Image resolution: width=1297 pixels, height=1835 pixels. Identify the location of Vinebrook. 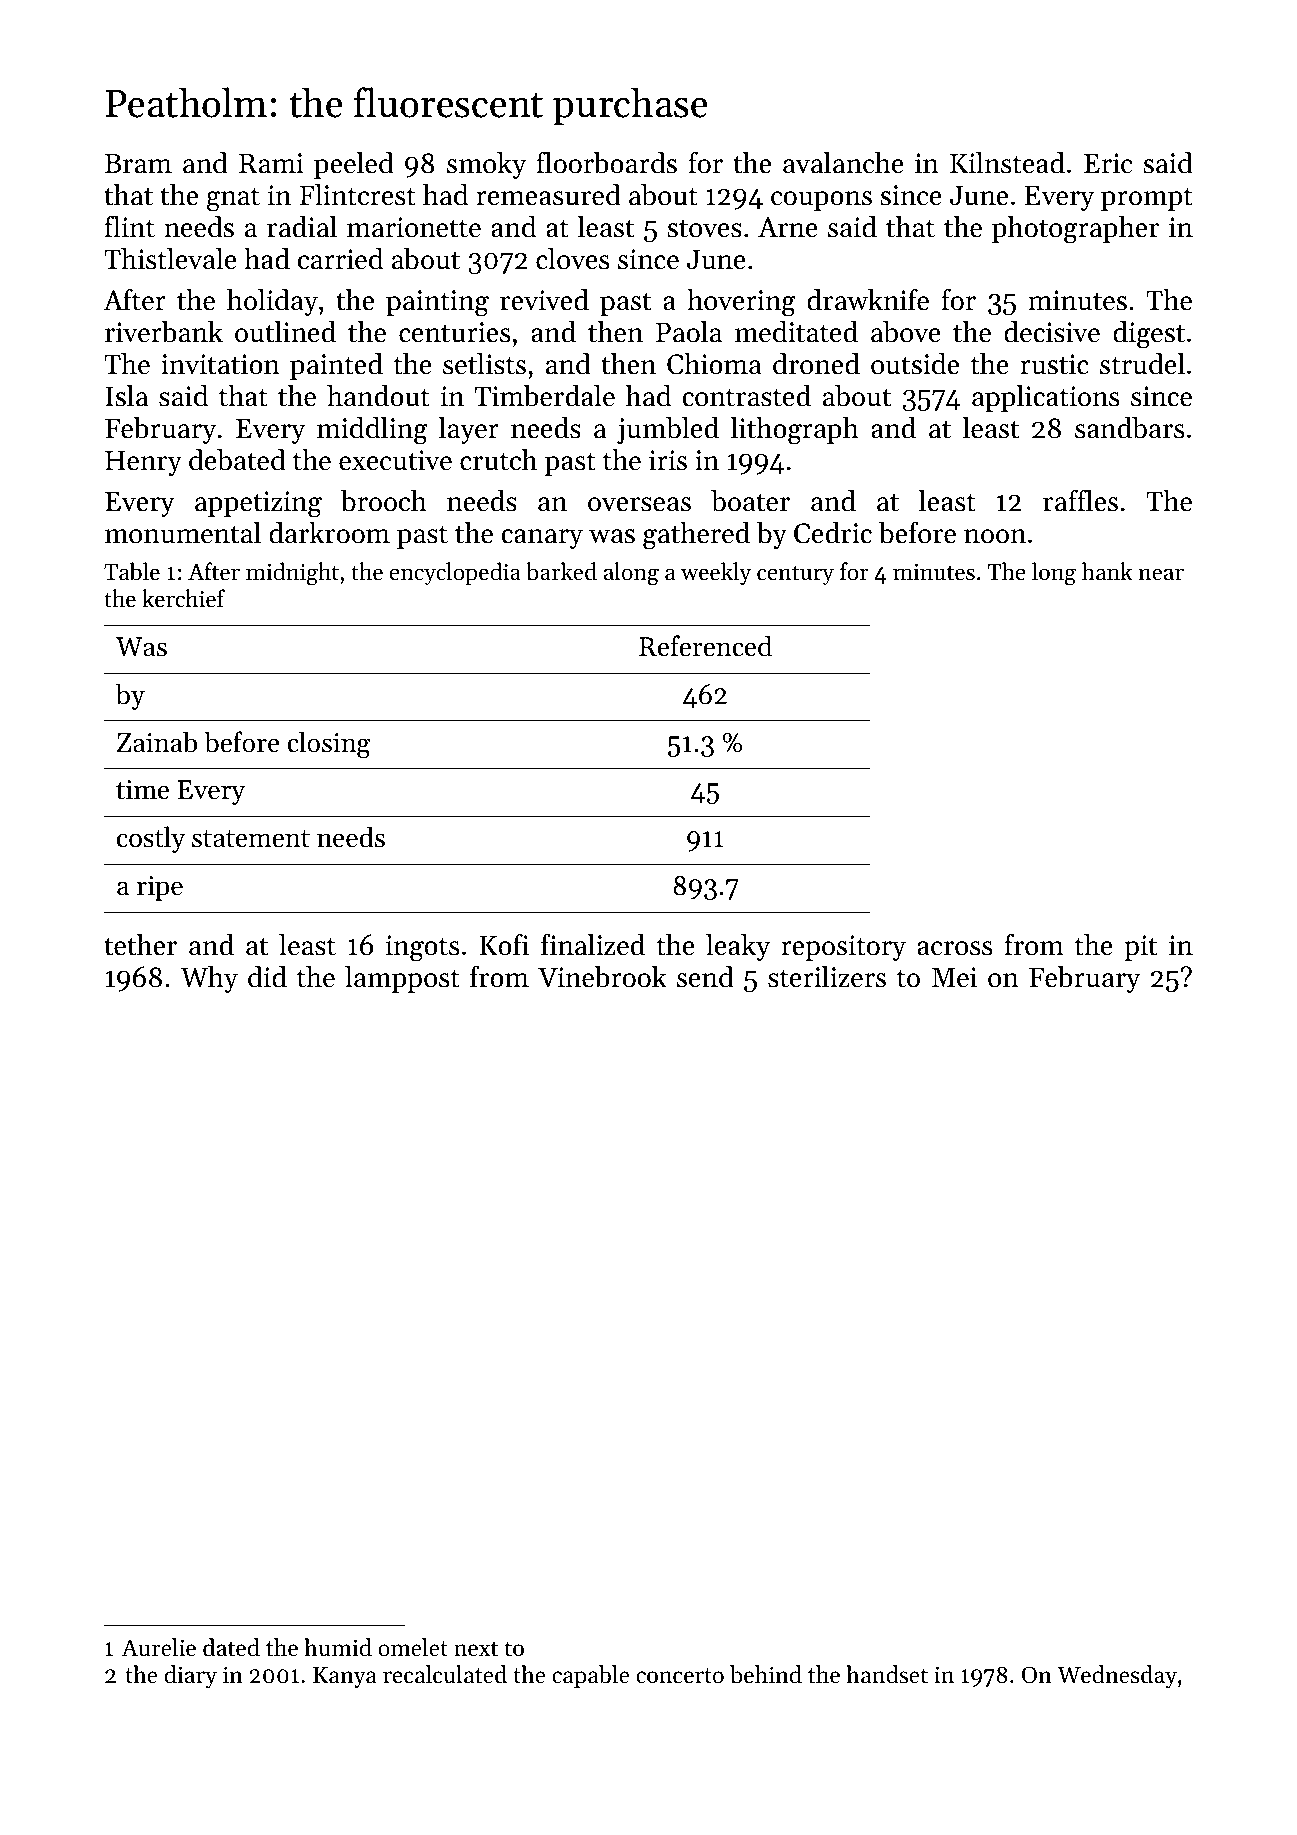
(602, 977).
